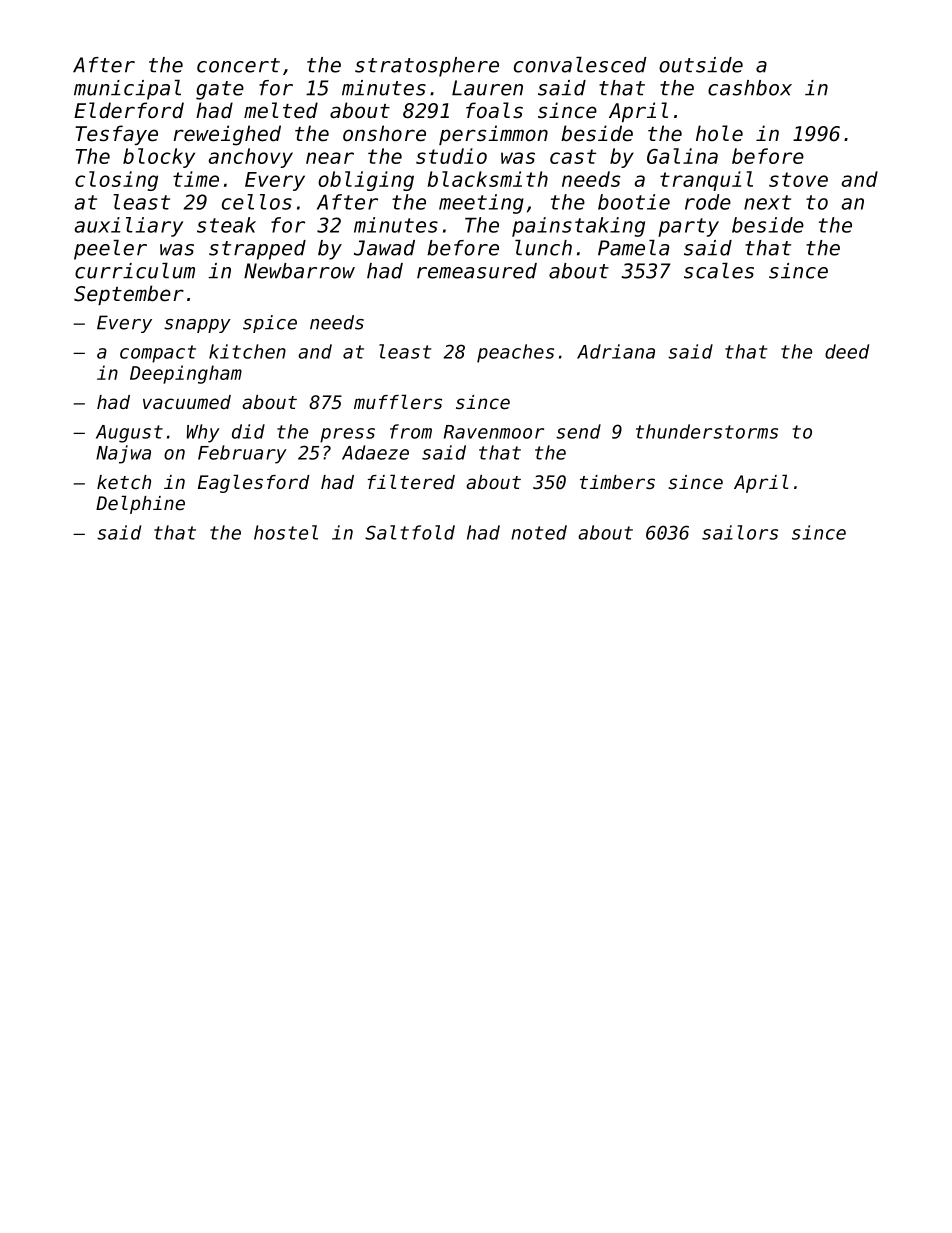 The image size is (952, 1233). Describe the element at coordinates (493, 135) in the page. I see `persimmon` at that location.
